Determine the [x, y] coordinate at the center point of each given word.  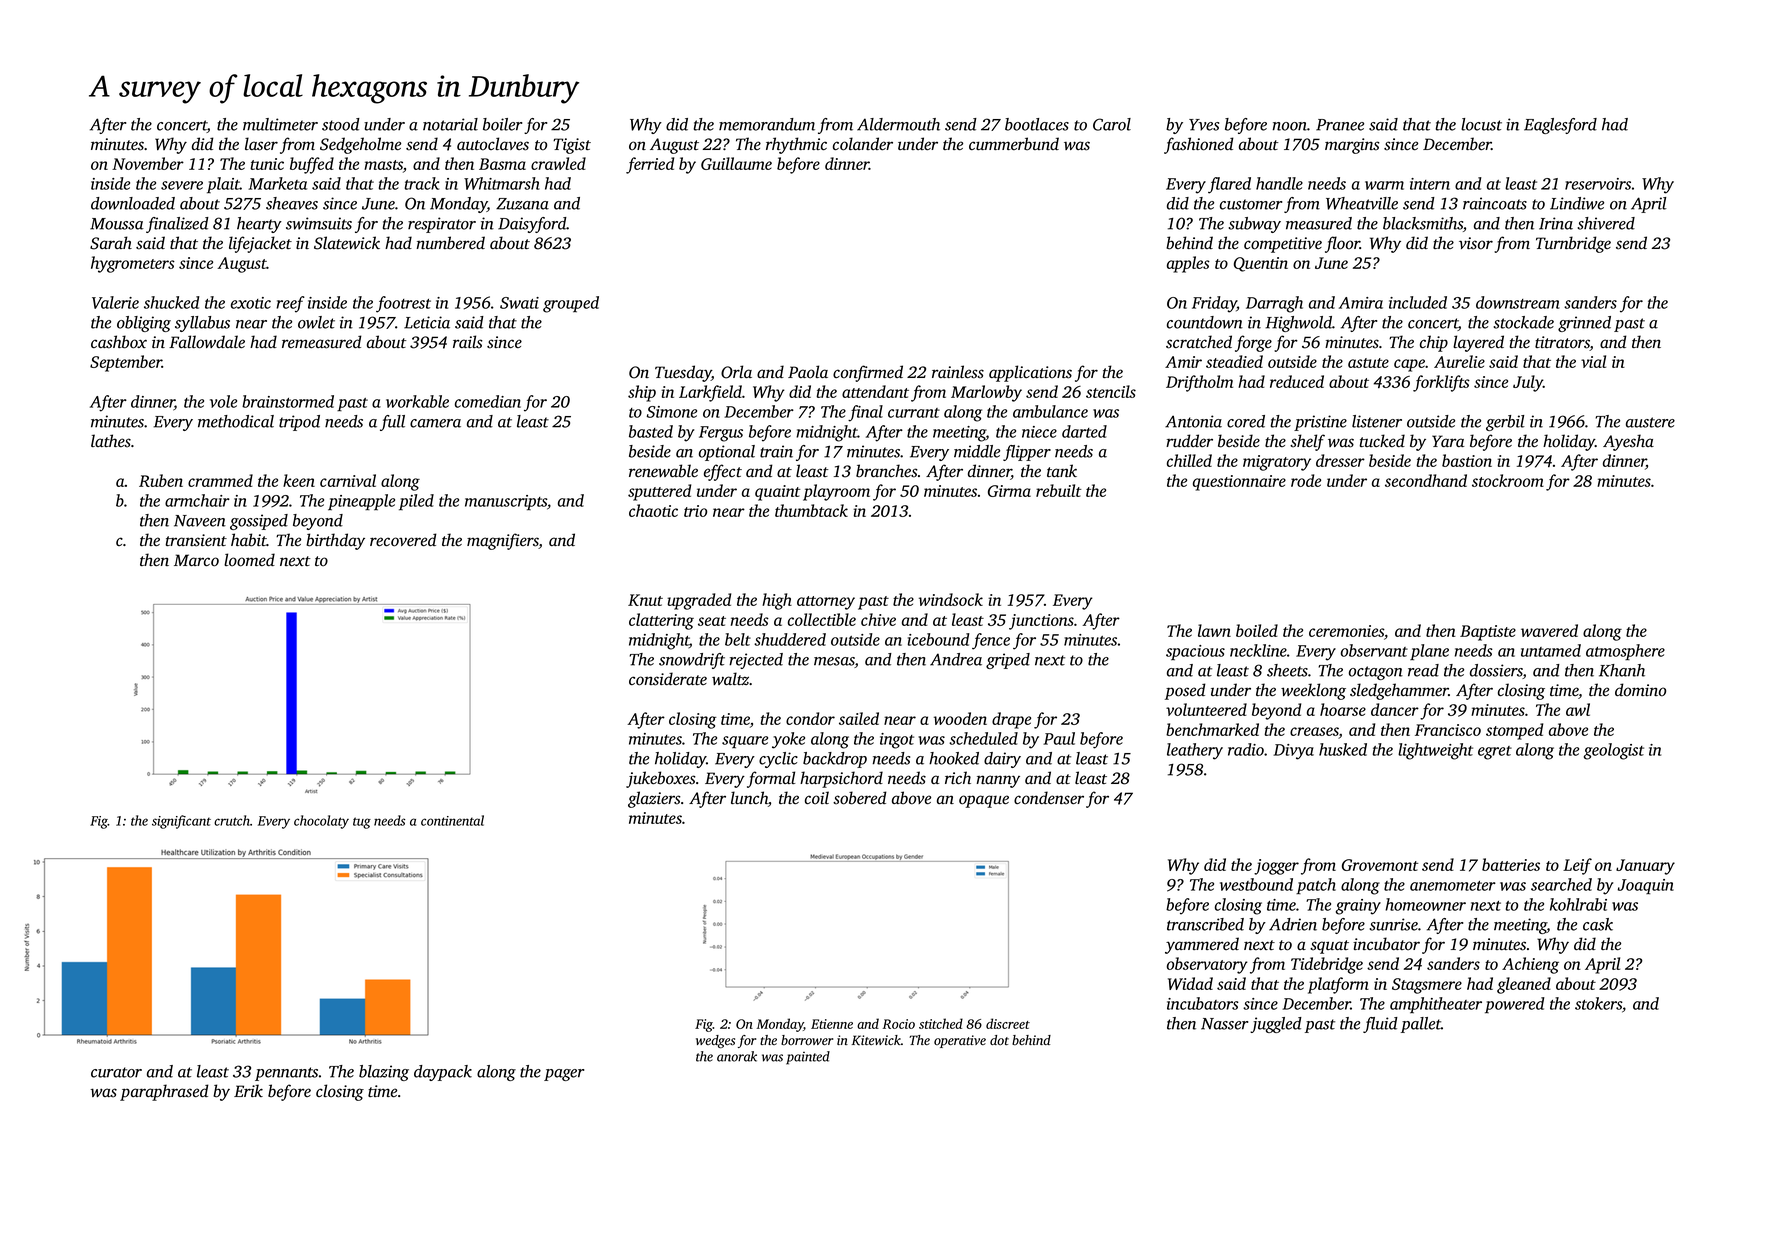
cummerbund [1014, 144]
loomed [249, 560]
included [1418, 302]
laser [261, 144]
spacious [1195, 653]
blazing [384, 1073]
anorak [737, 1056]
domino [1640, 690]
